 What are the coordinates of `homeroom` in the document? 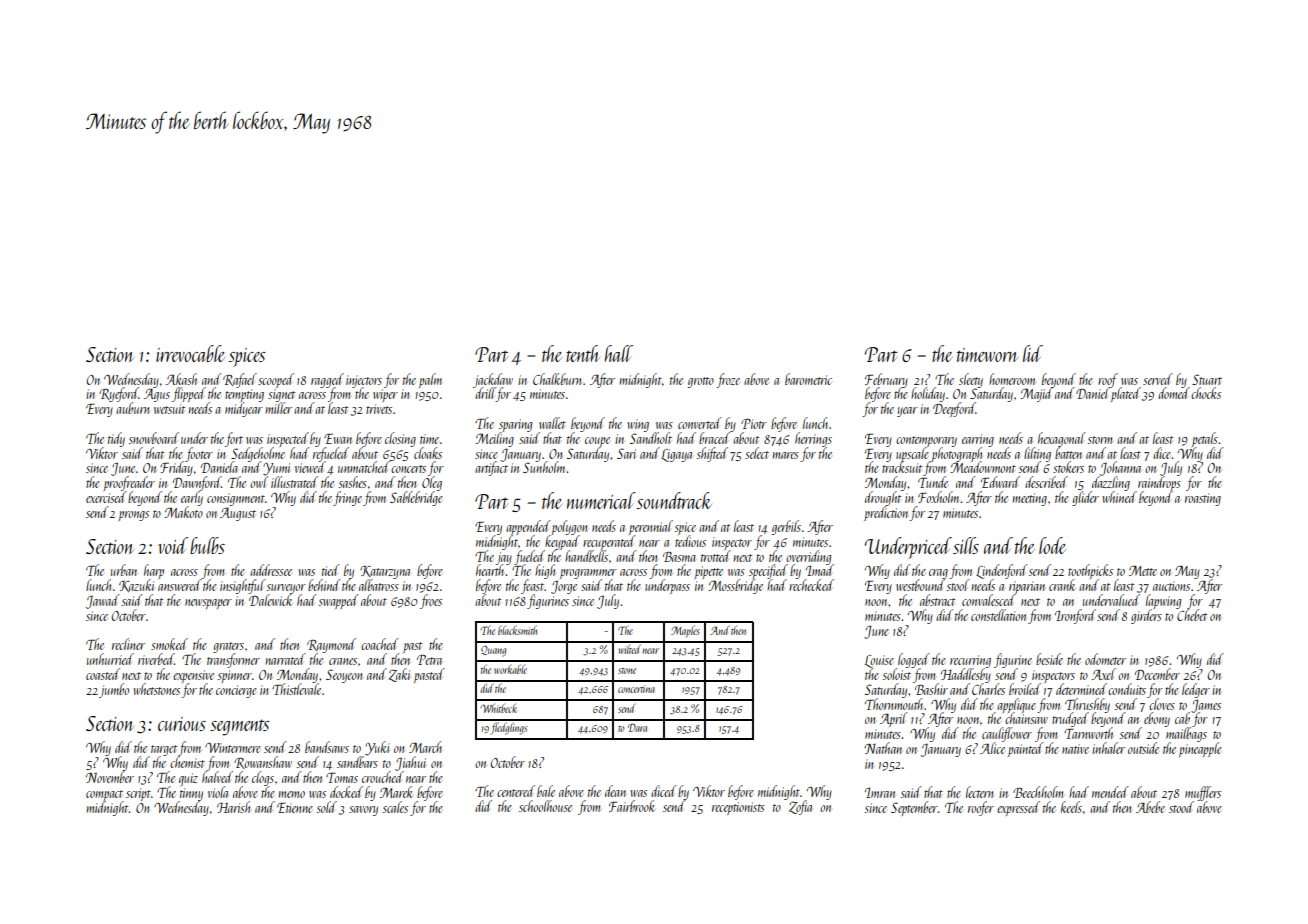 It's located at (1012, 379).
